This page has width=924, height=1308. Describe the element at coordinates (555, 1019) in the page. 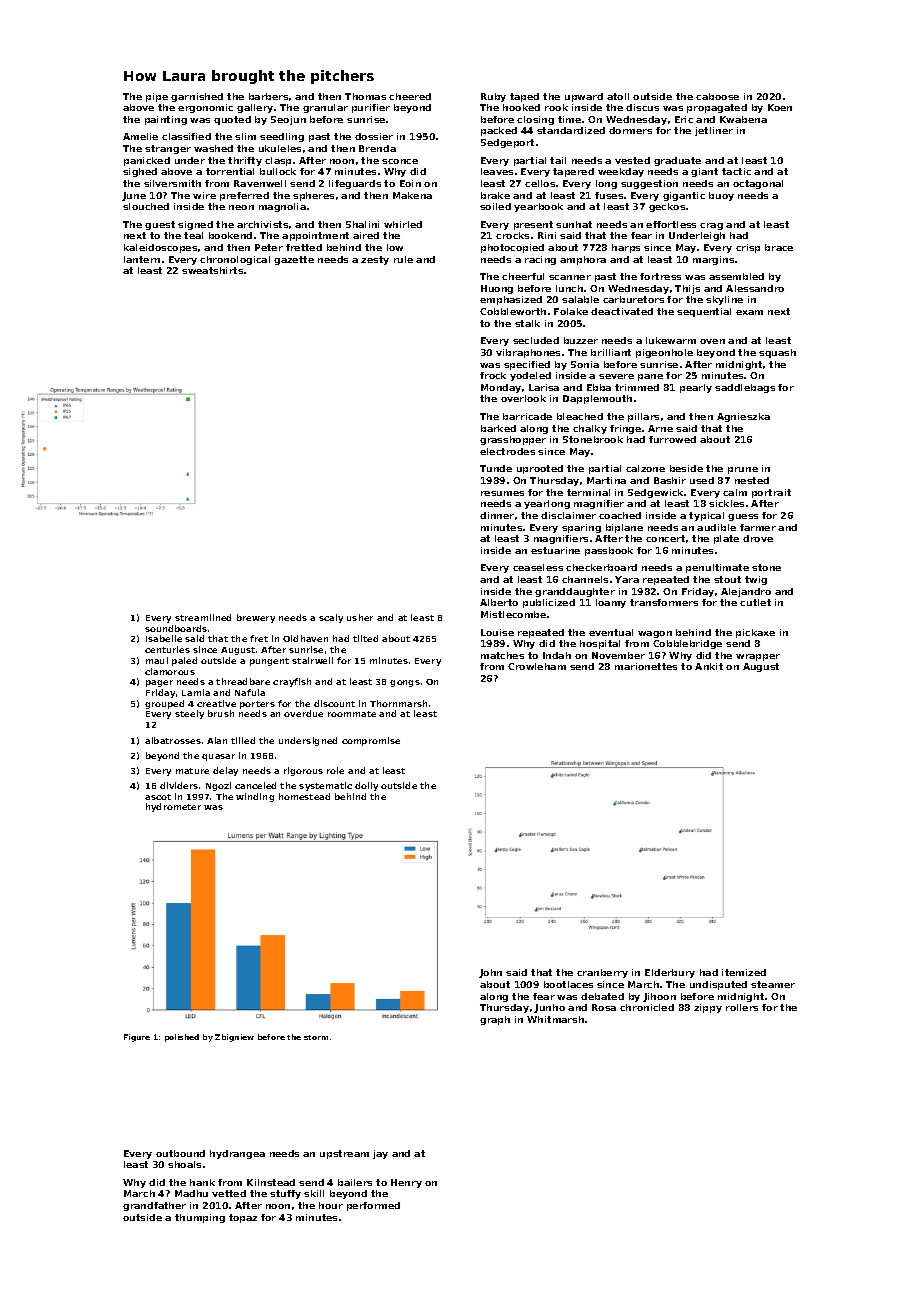

I see `Whitmarsh` at that location.
